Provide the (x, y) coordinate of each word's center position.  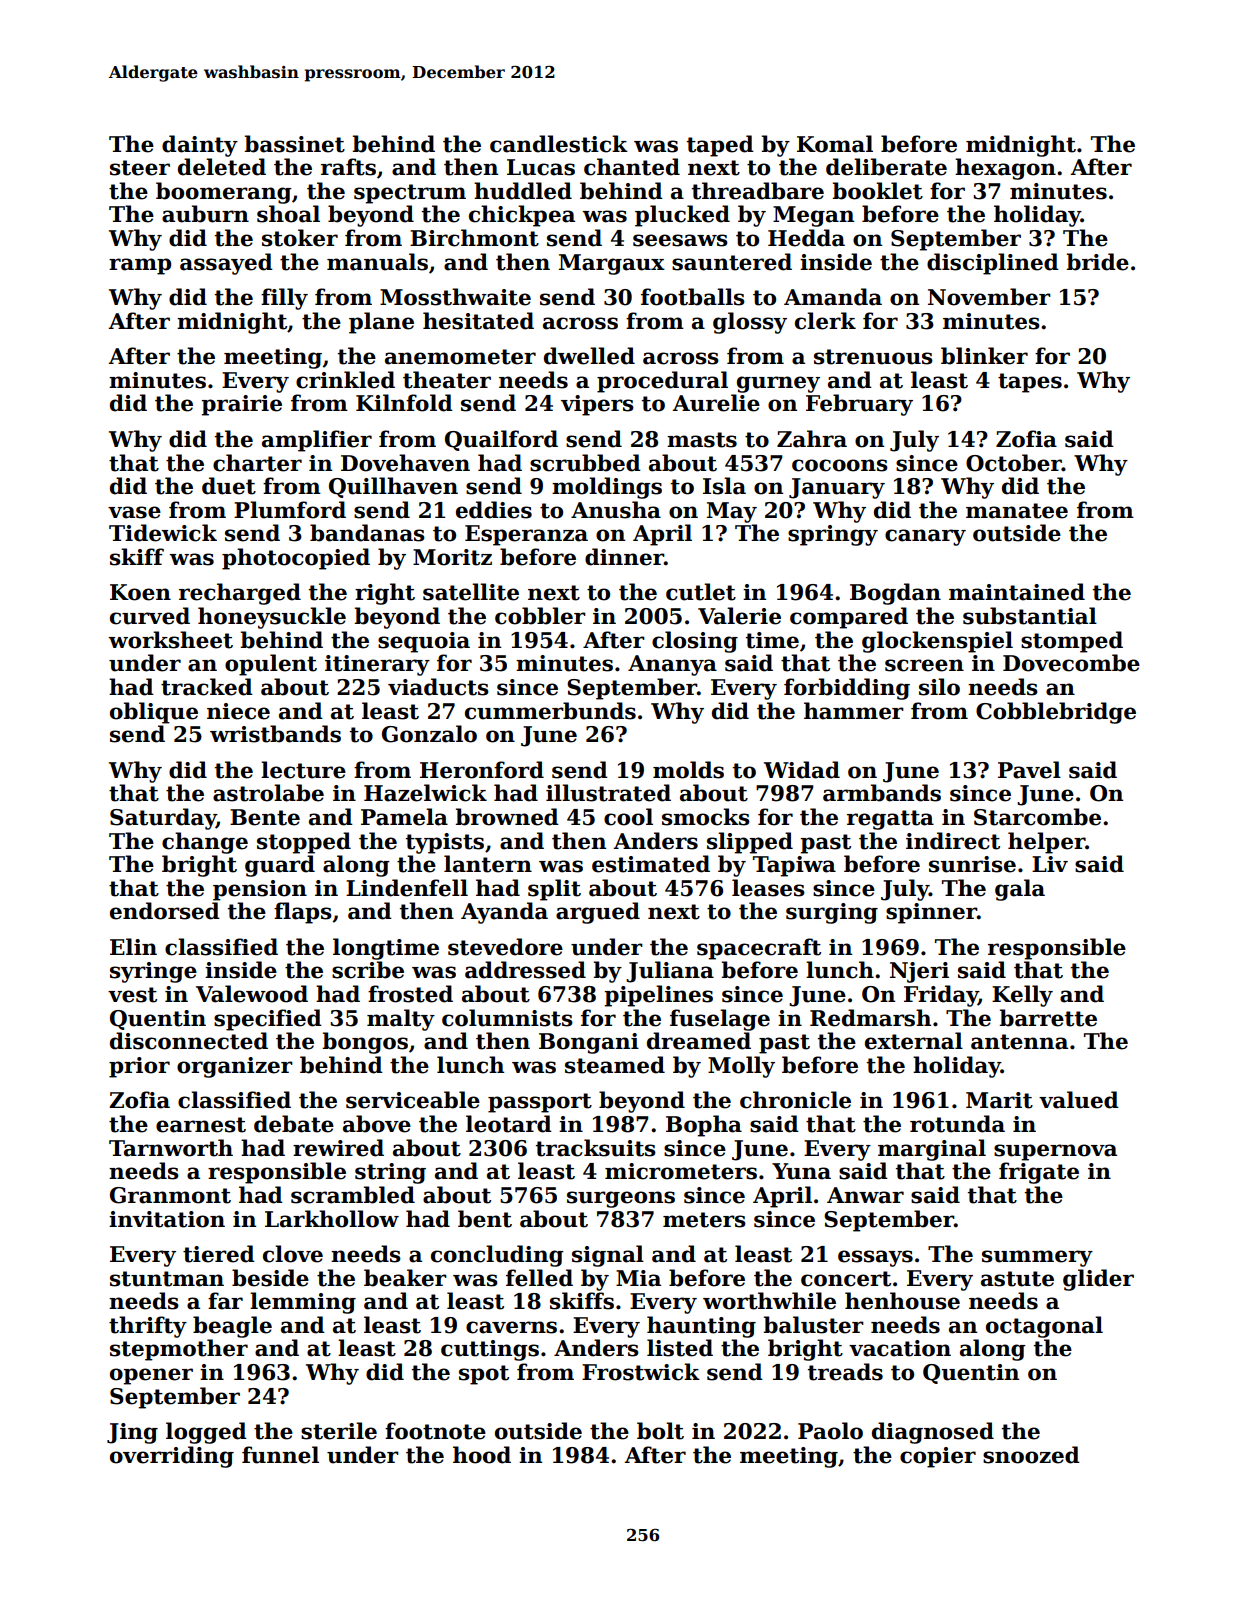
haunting (701, 1327)
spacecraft (759, 949)
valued (1079, 1100)
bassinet (294, 144)
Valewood (252, 994)
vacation (900, 1348)
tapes (1030, 383)
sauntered (732, 262)
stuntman (167, 1279)
